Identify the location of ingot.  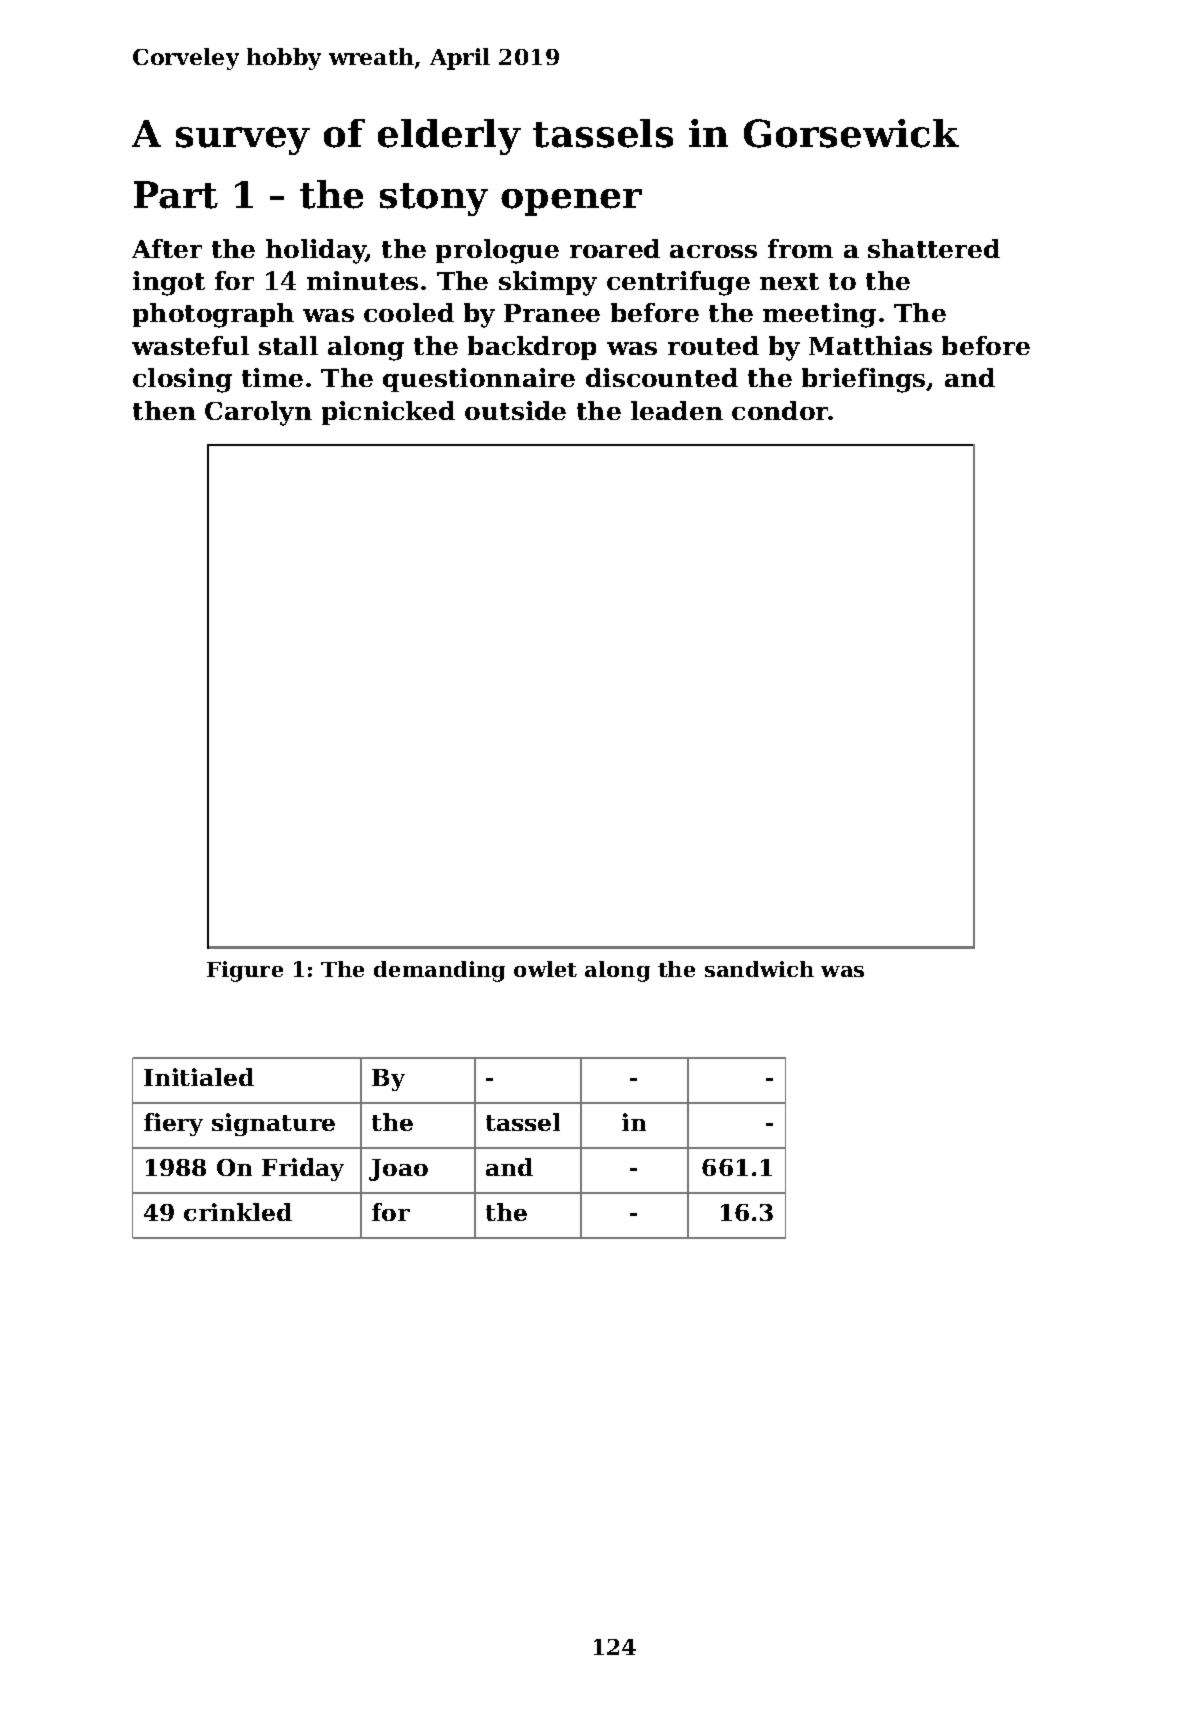
(169, 283).
